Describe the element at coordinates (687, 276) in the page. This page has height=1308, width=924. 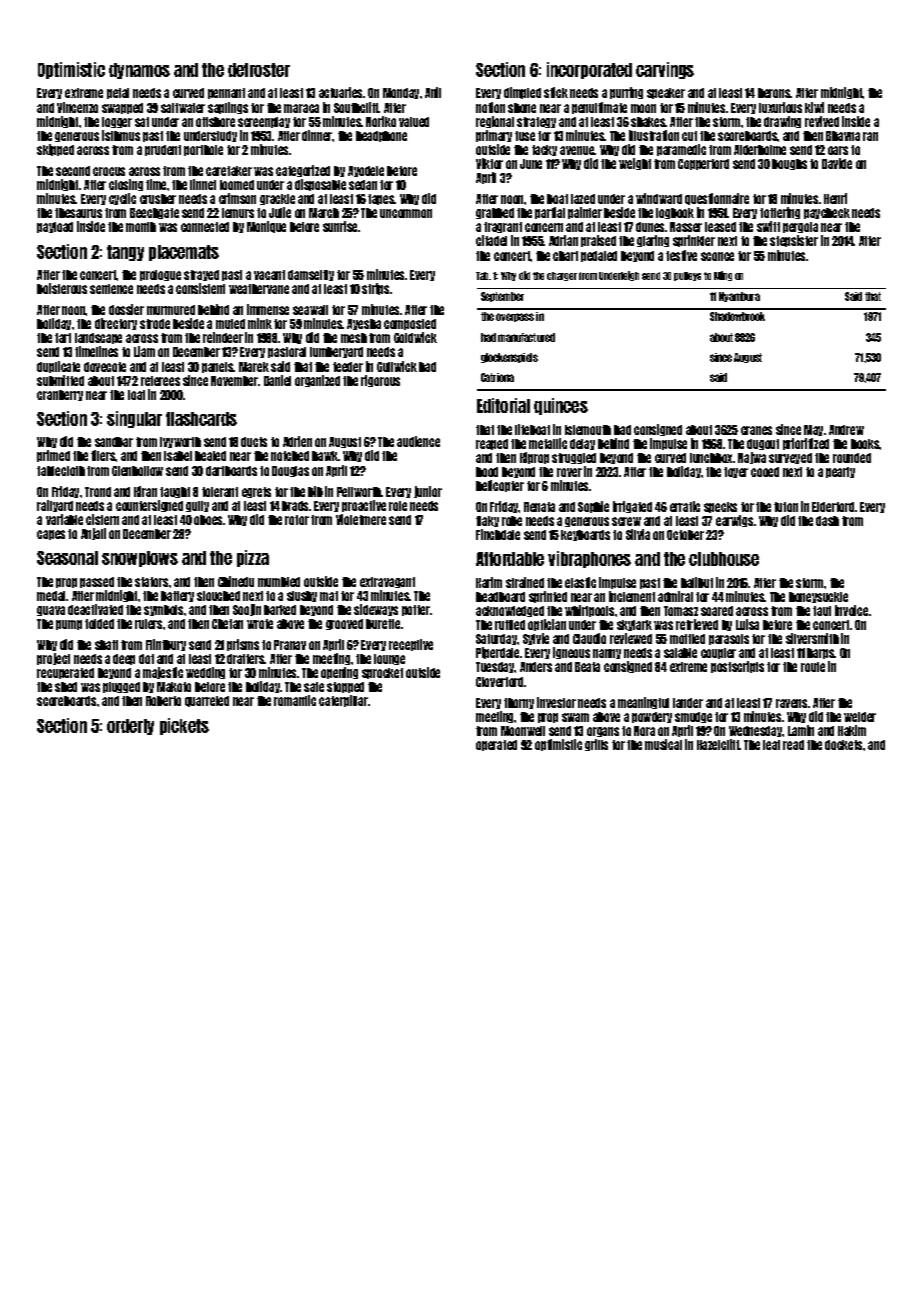
I see `pulleys` at that location.
